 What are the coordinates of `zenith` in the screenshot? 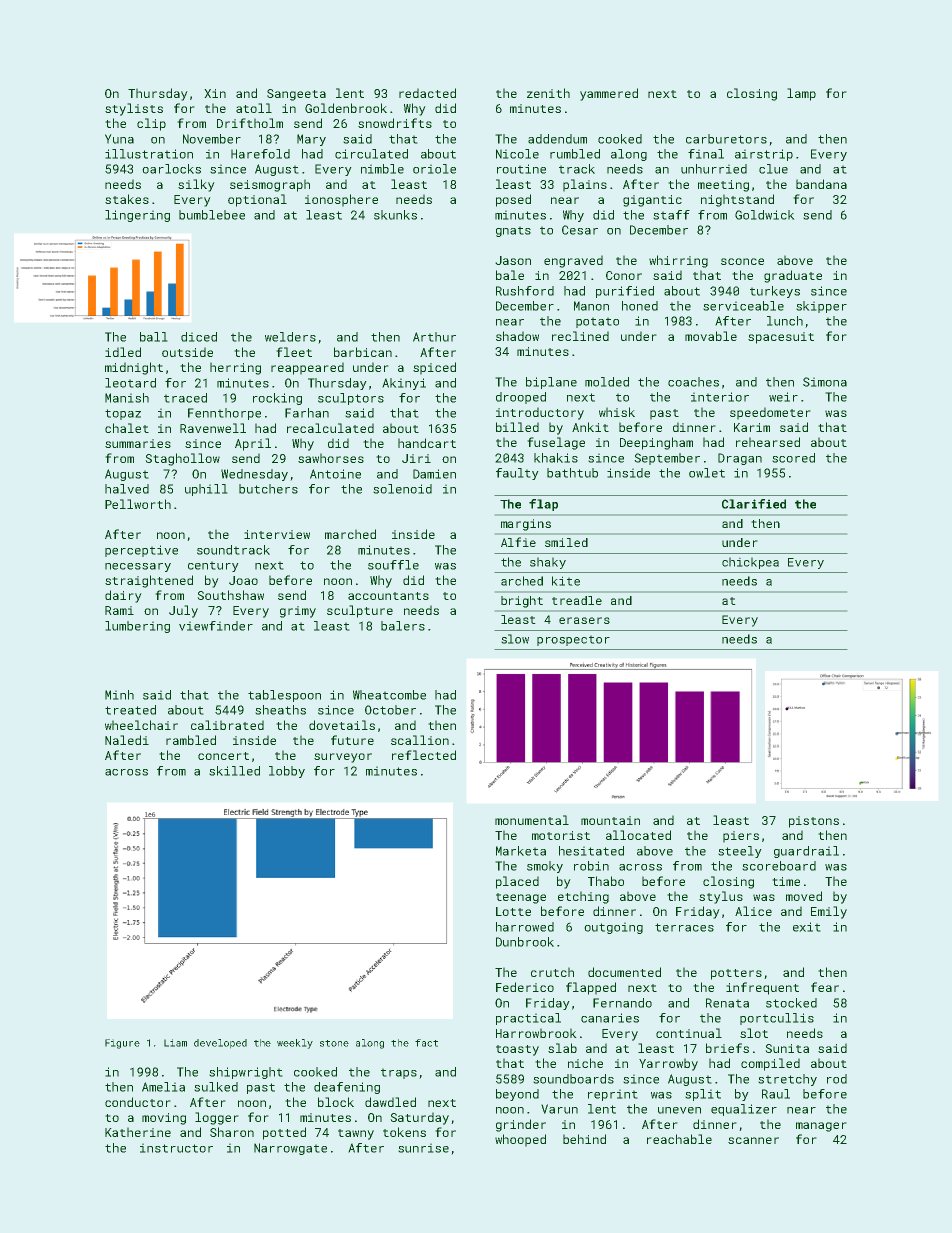 It's located at (548, 93).
